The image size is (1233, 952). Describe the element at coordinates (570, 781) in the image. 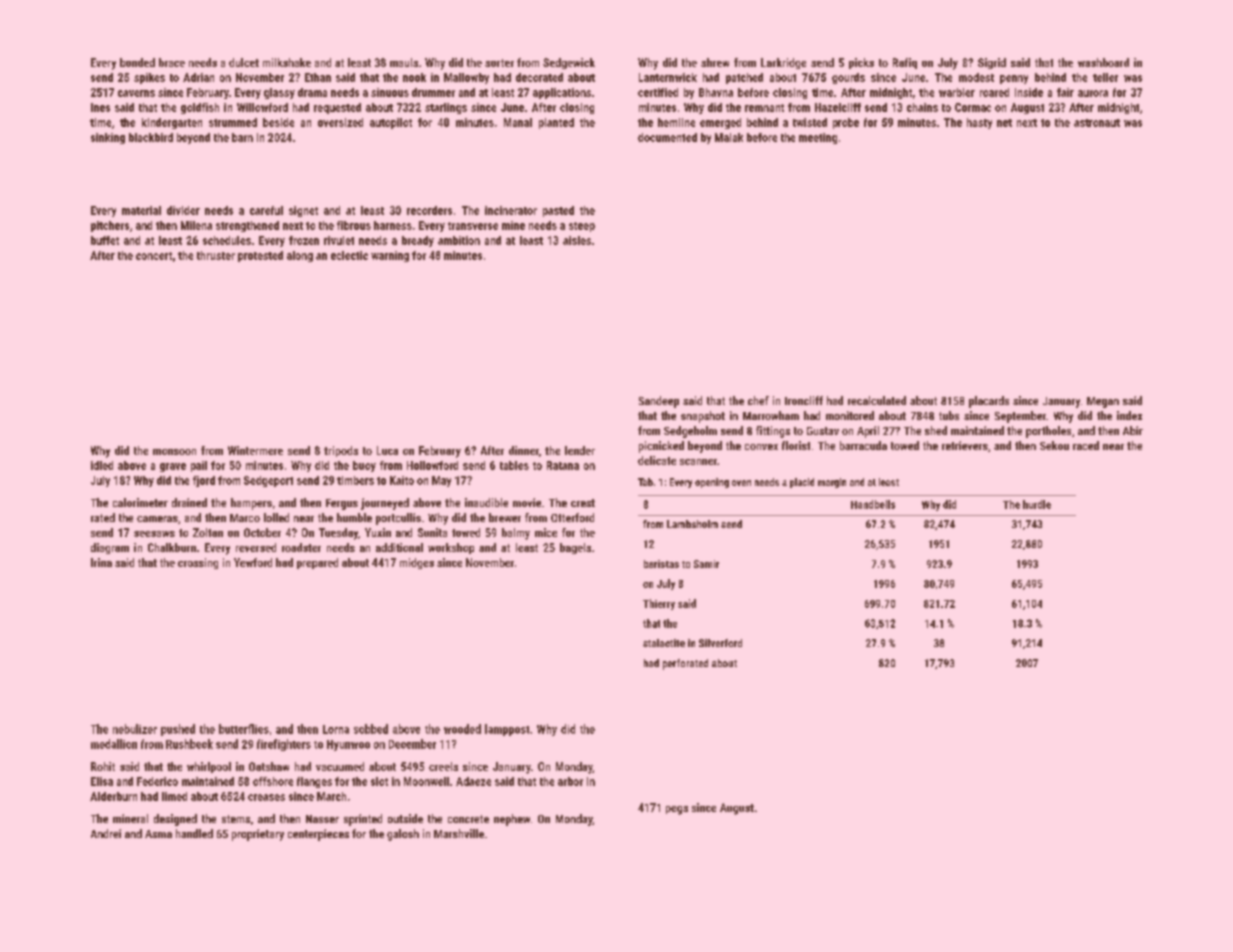

I see `arbor` at that location.
